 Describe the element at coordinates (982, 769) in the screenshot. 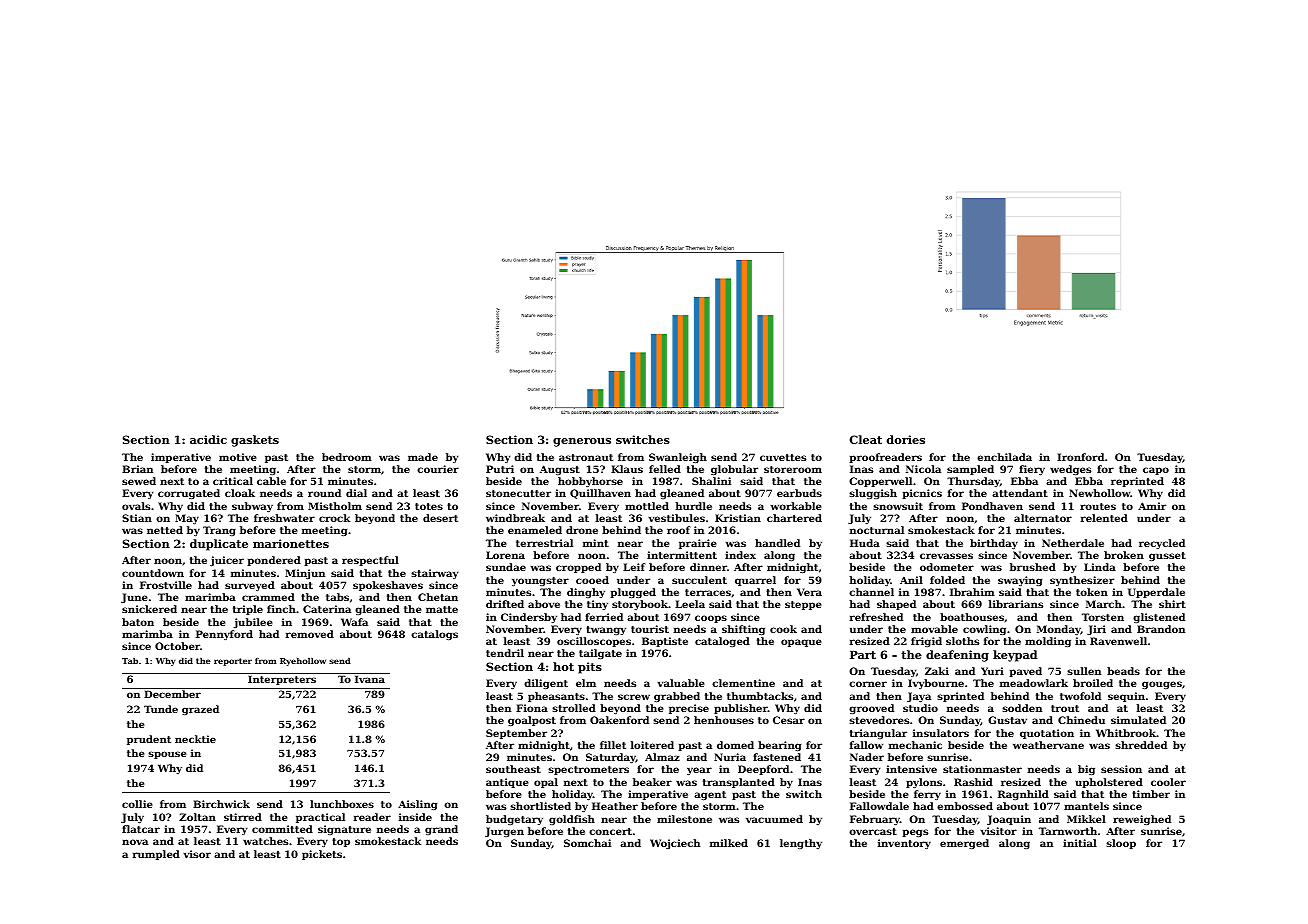

I see `stationmaster` at that location.
